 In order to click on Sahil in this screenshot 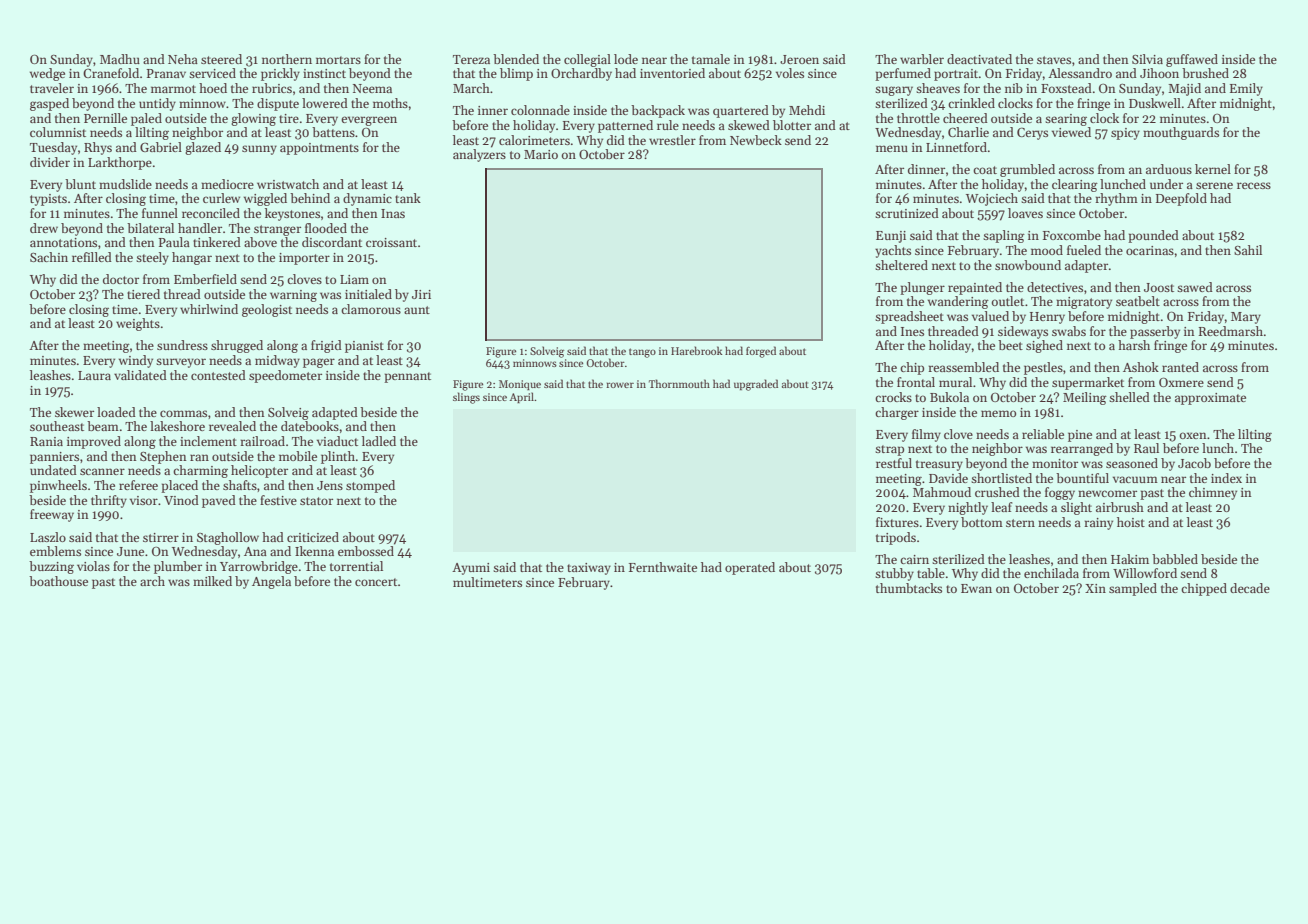, I will do `click(1248, 250)`.
